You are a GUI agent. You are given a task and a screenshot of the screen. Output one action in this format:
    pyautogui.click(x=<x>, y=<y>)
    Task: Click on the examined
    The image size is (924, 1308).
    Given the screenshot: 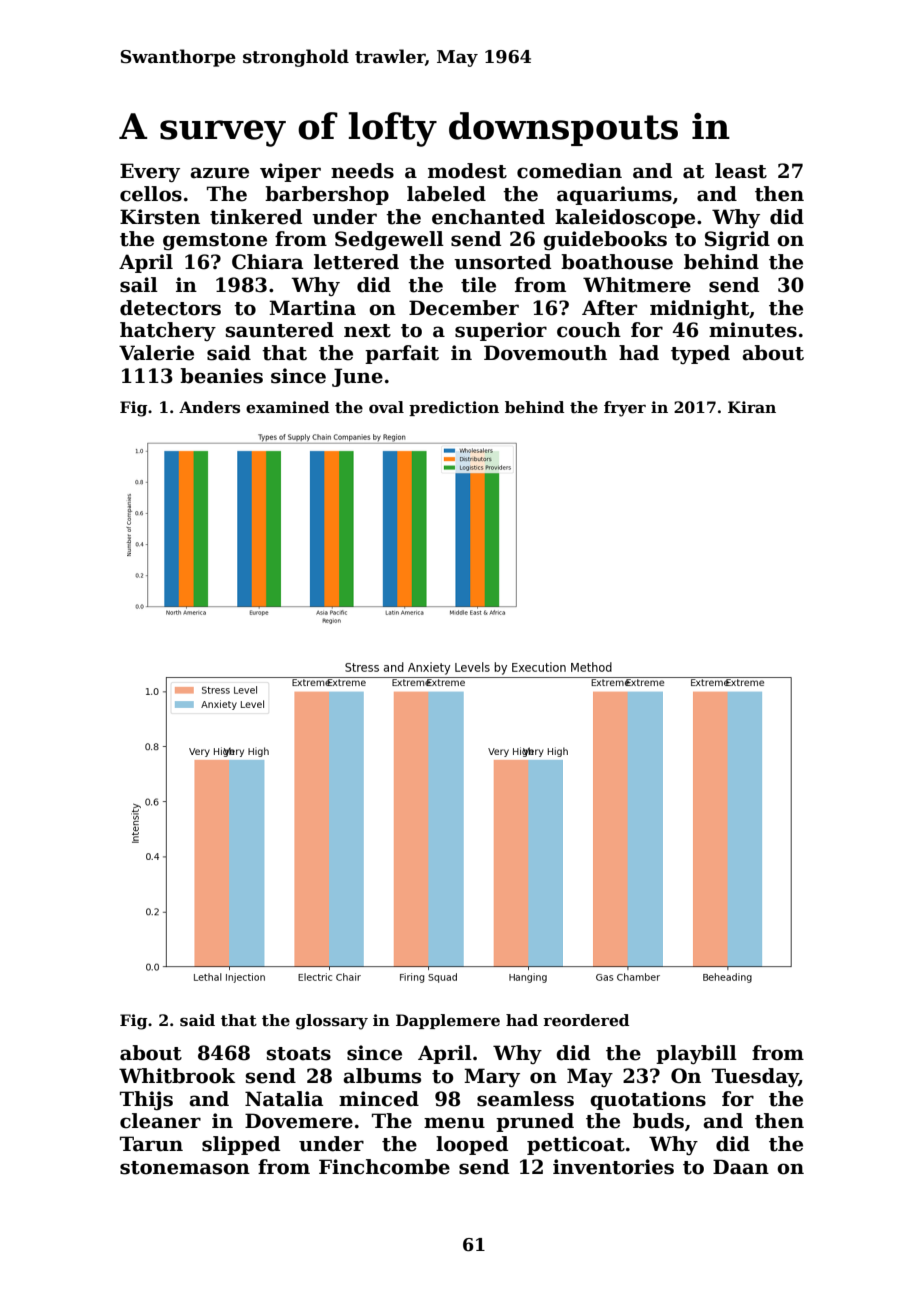 What is the action you would take?
    pyautogui.click(x=287, y=407)
